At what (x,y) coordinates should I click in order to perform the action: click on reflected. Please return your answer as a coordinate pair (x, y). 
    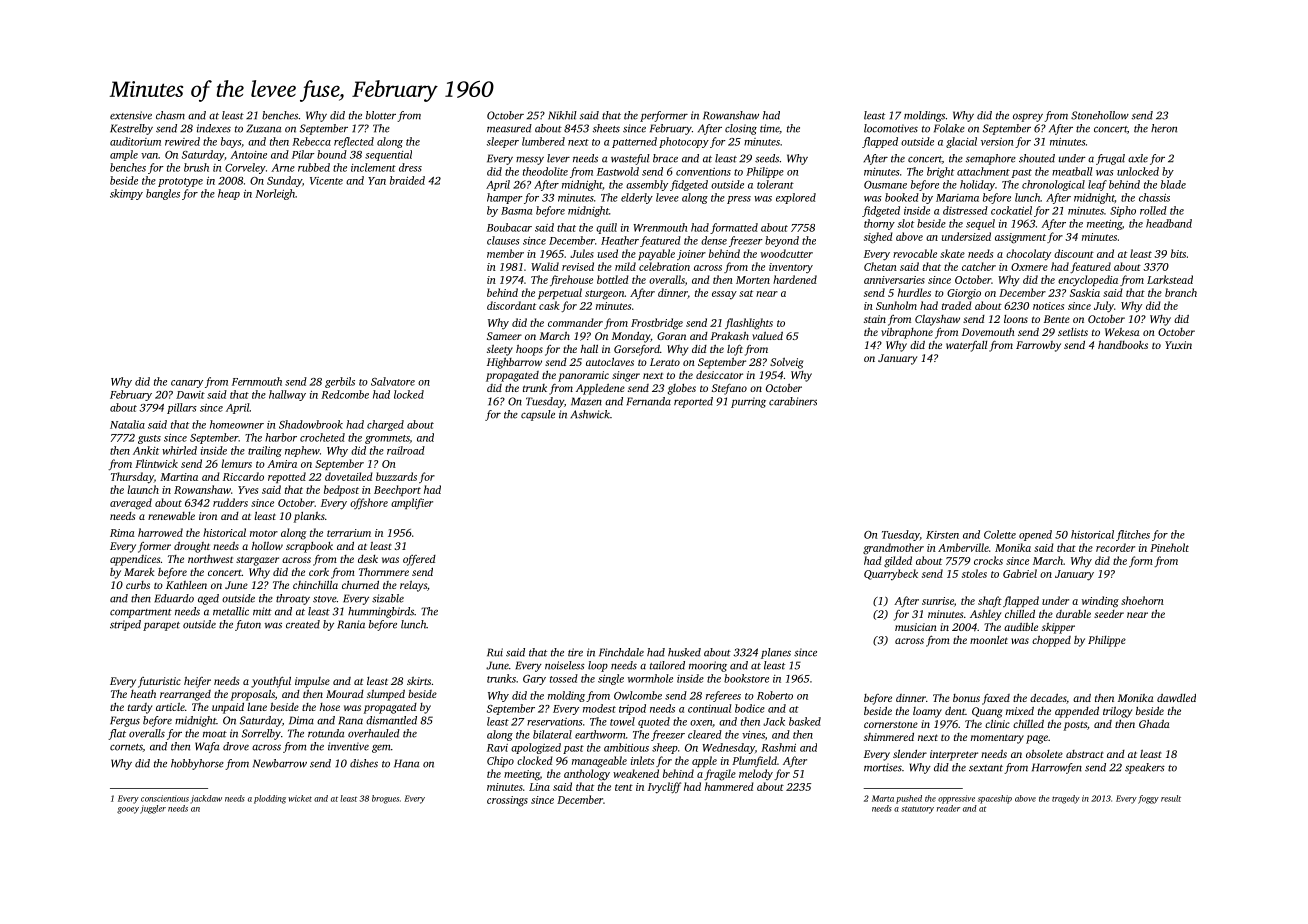
    Looking at the image, I should click on (354, 142).
